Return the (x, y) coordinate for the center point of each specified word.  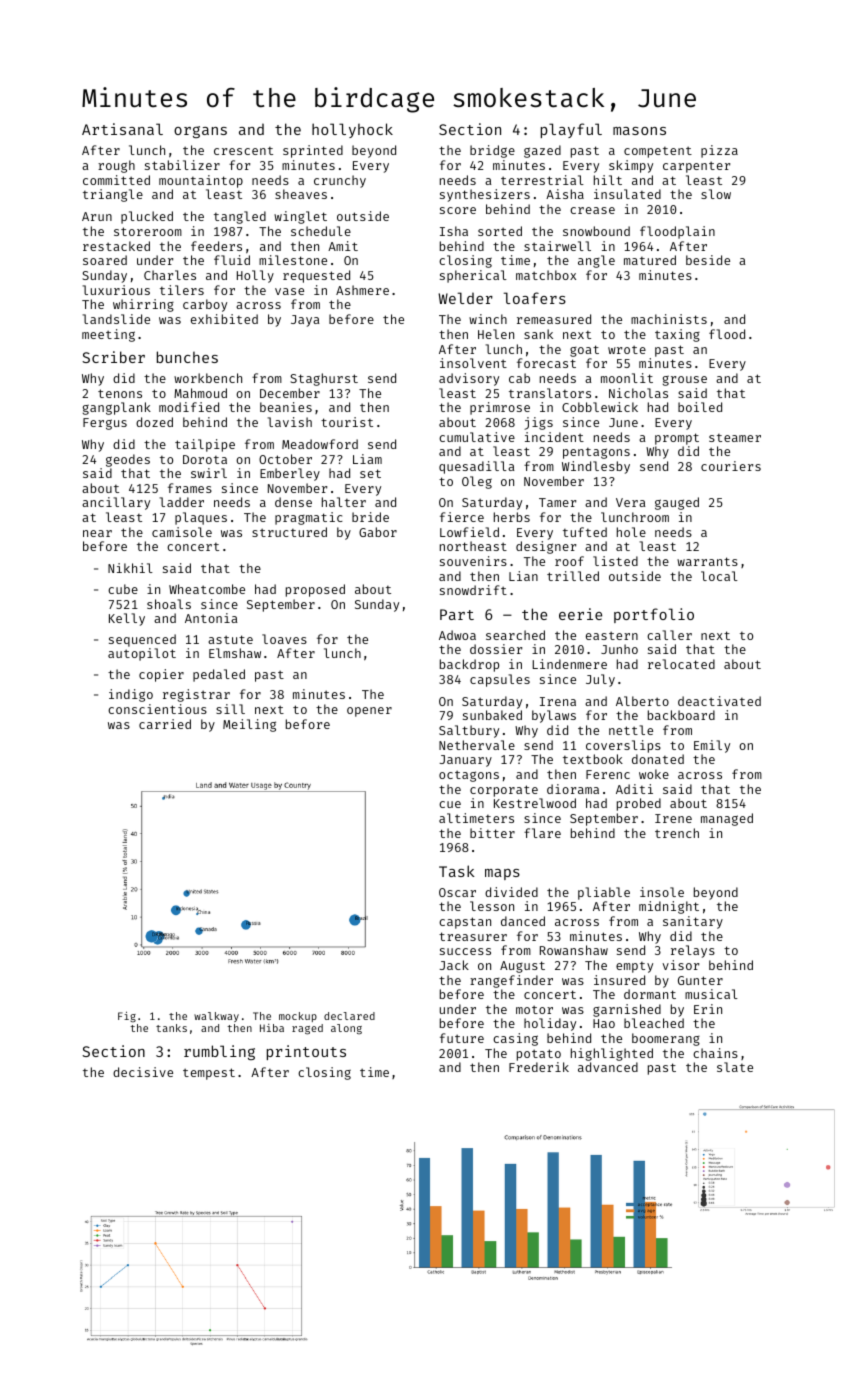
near (97, 533)
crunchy (340, 181)
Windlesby (596, 467)
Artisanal (122, 129)
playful (571, 130)
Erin (708, 1009)
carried (165, 724)
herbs (512, 517)
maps (502, 874)
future (462, 1038)
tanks (171, 1028)
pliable (604, 893)
